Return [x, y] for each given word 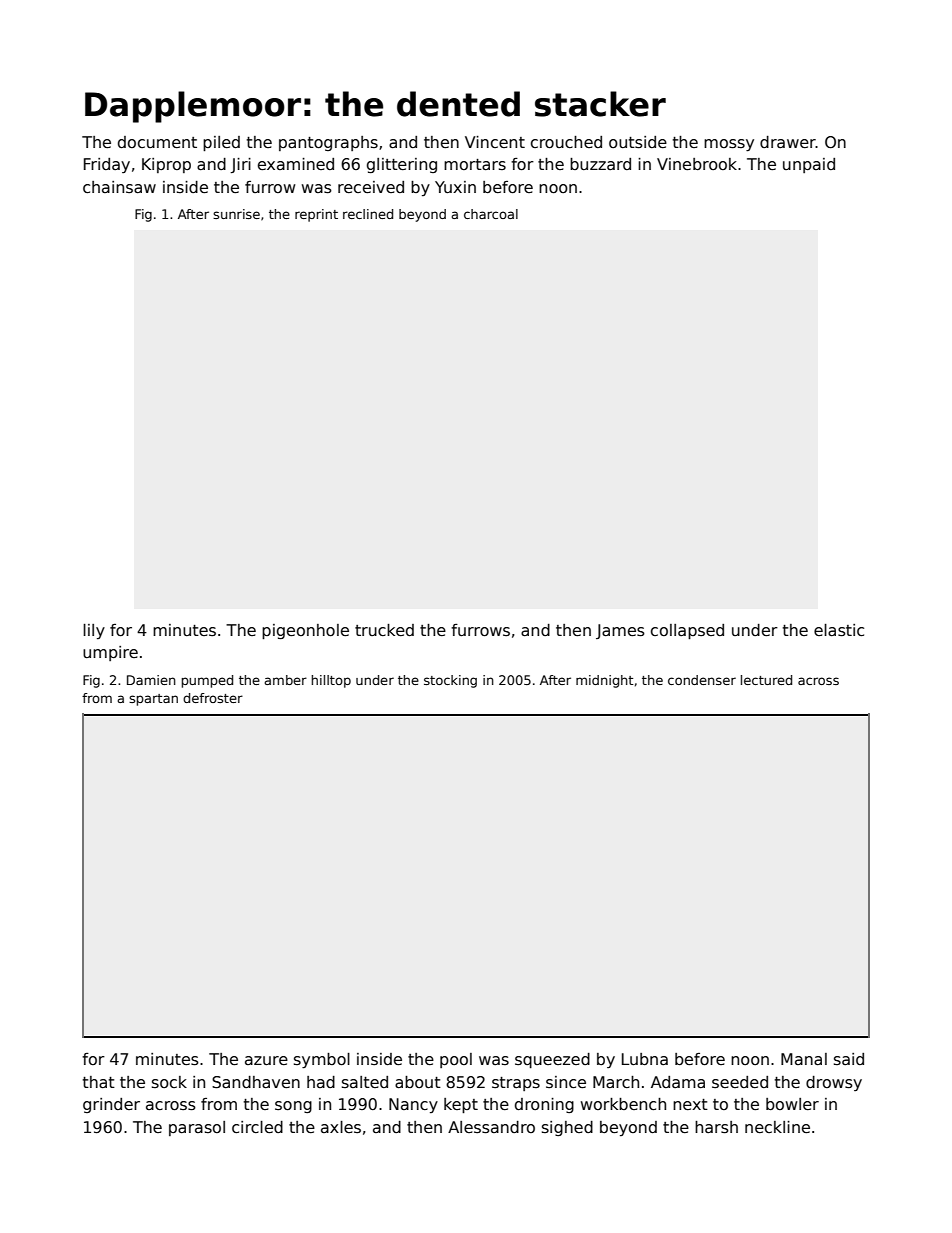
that [99, 1082]
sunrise [236, 214]
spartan [153, 700]
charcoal [491, 214]
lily [94, 631]
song [293, 1107]
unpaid [809, 165]
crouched [566, 142]
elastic [839, 630]
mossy [729, 145]
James [620, 631]
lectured [766, 680]
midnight [604, 681]
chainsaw [119, 187]
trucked [384, 630]
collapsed [687, 631]
